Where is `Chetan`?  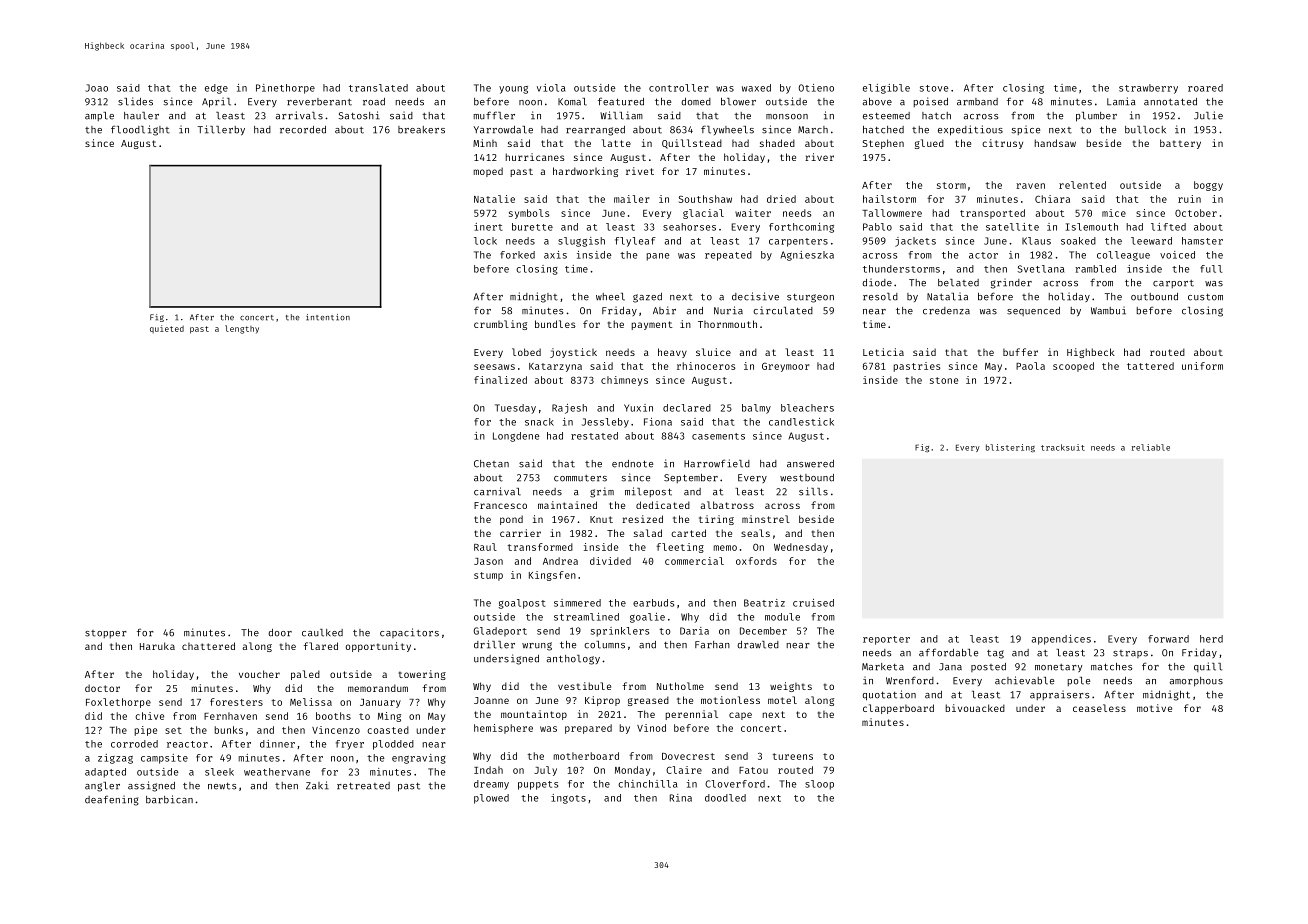
Chetan is located at coordinates (491, 464).
